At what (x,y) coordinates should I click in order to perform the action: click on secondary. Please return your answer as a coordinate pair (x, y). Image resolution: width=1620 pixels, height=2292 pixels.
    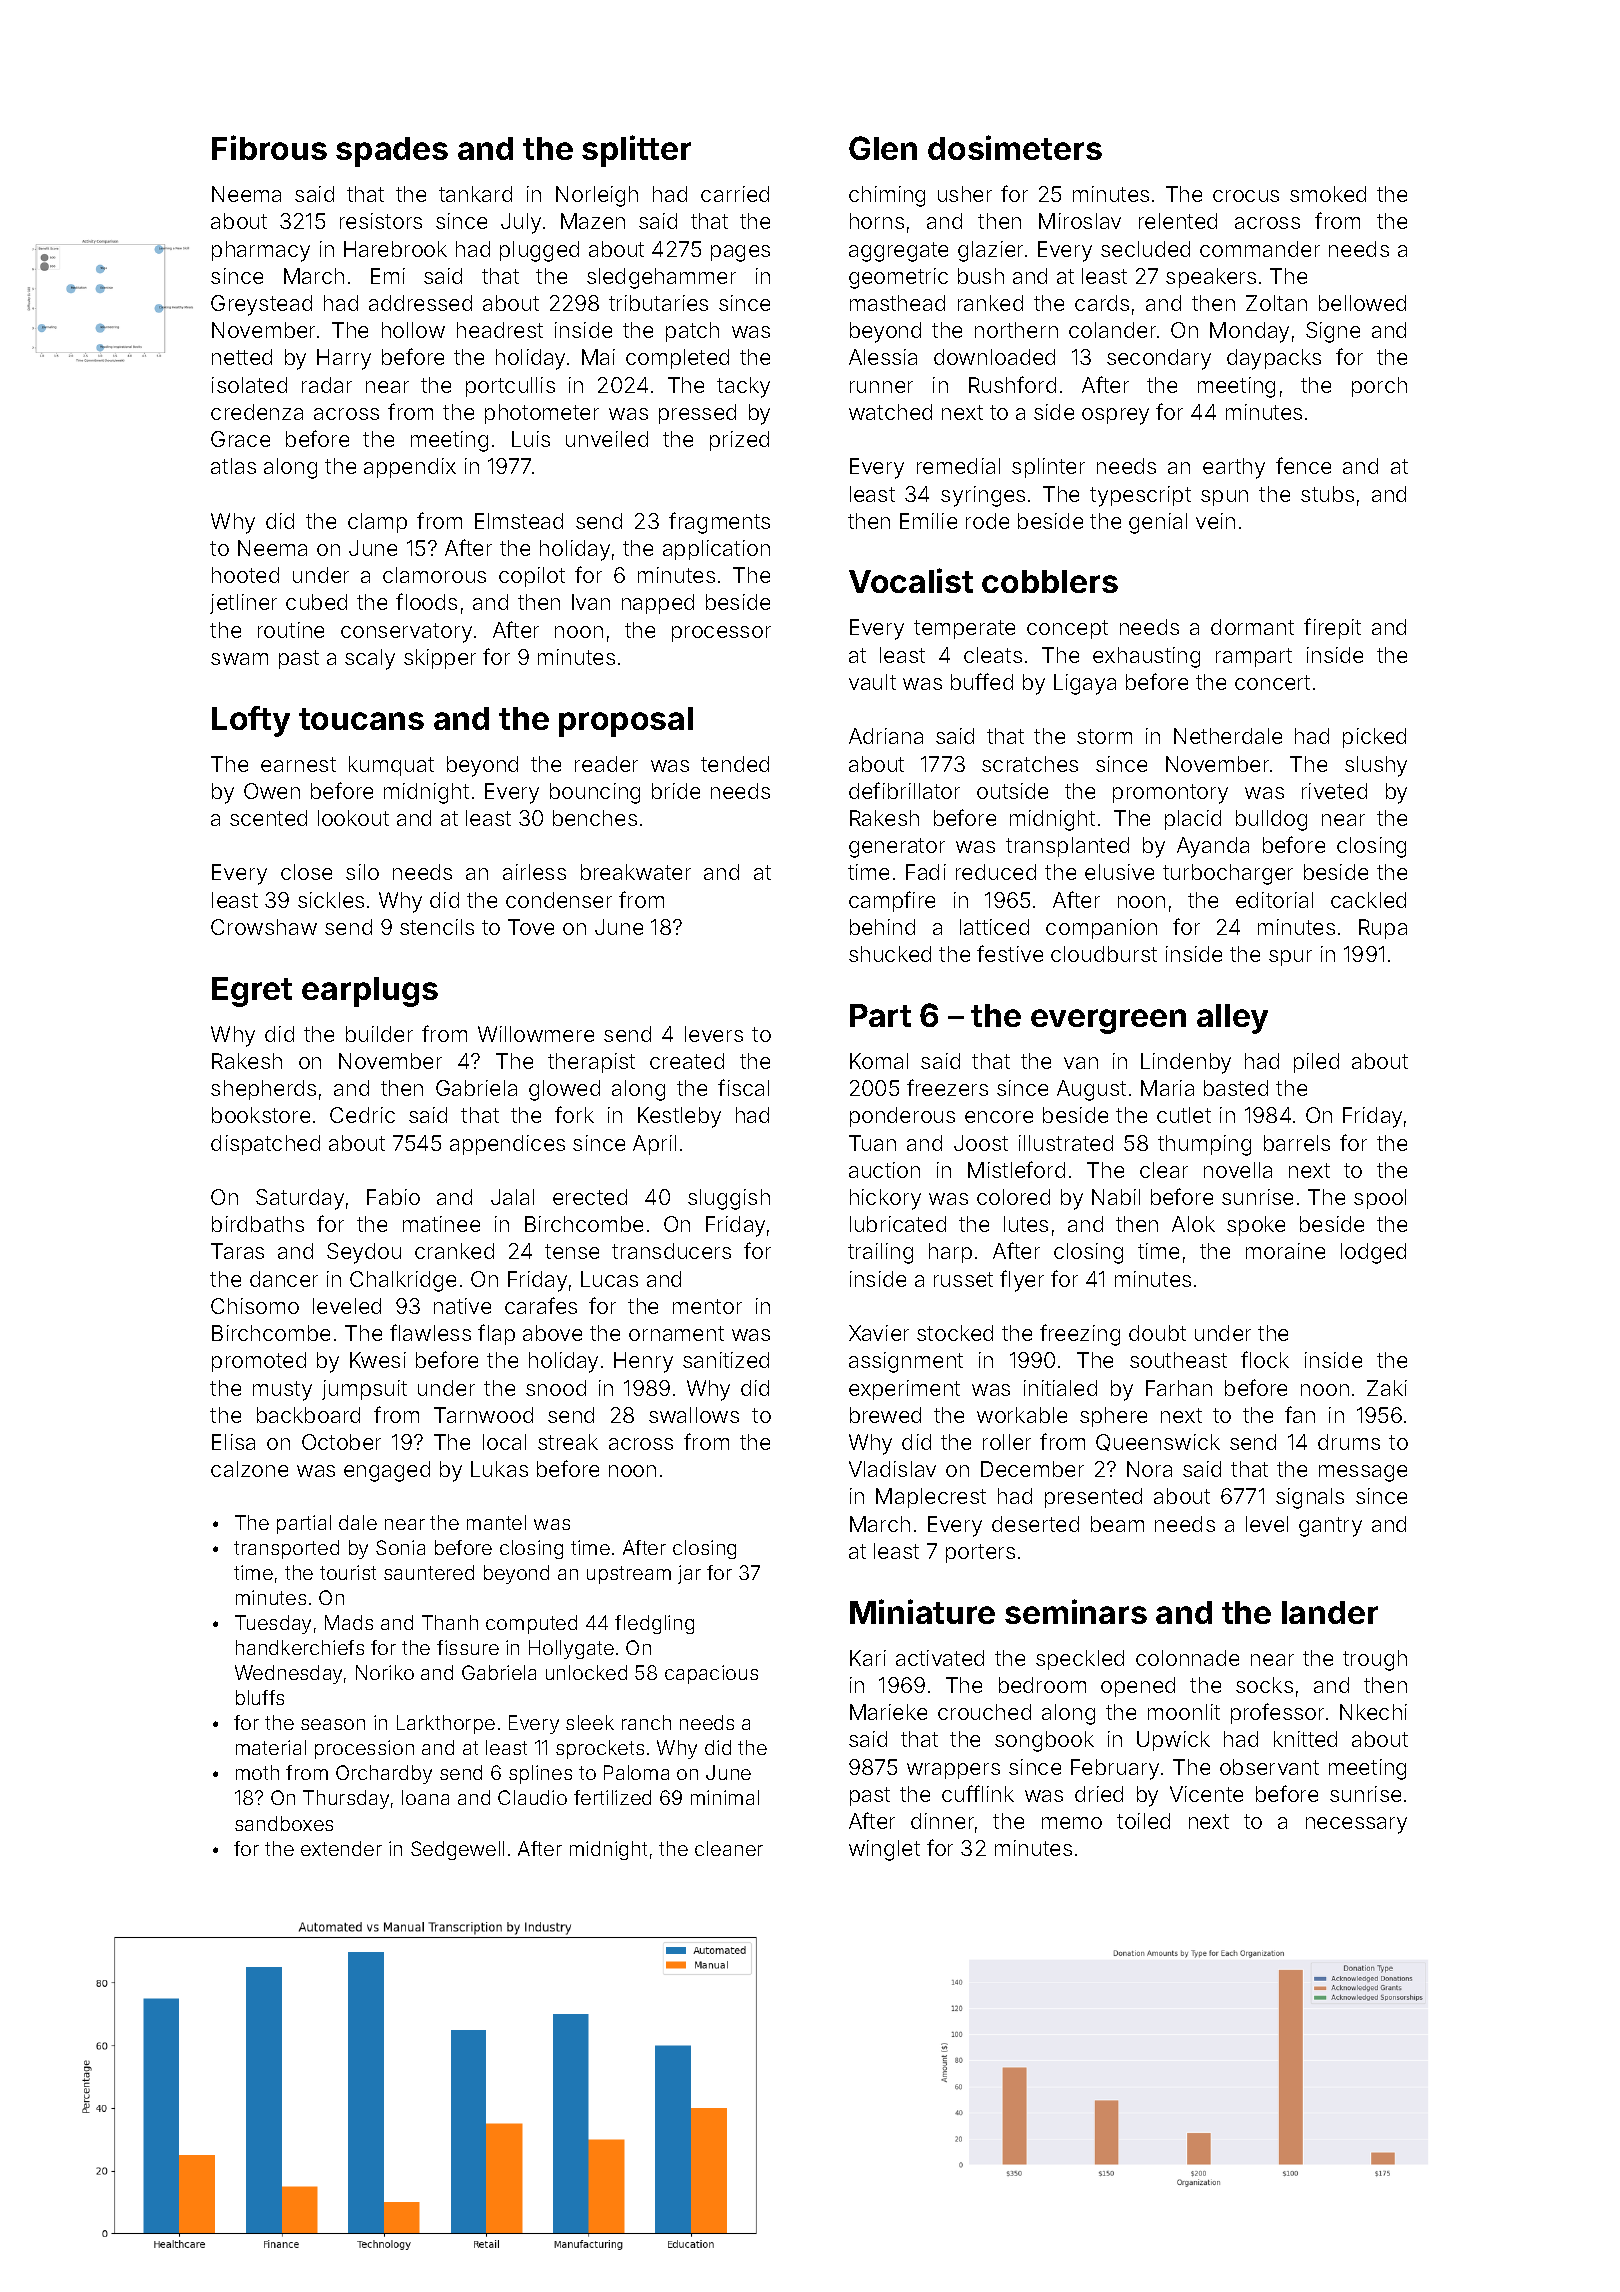
    Looking at the image, I should click on (1159, 359).
